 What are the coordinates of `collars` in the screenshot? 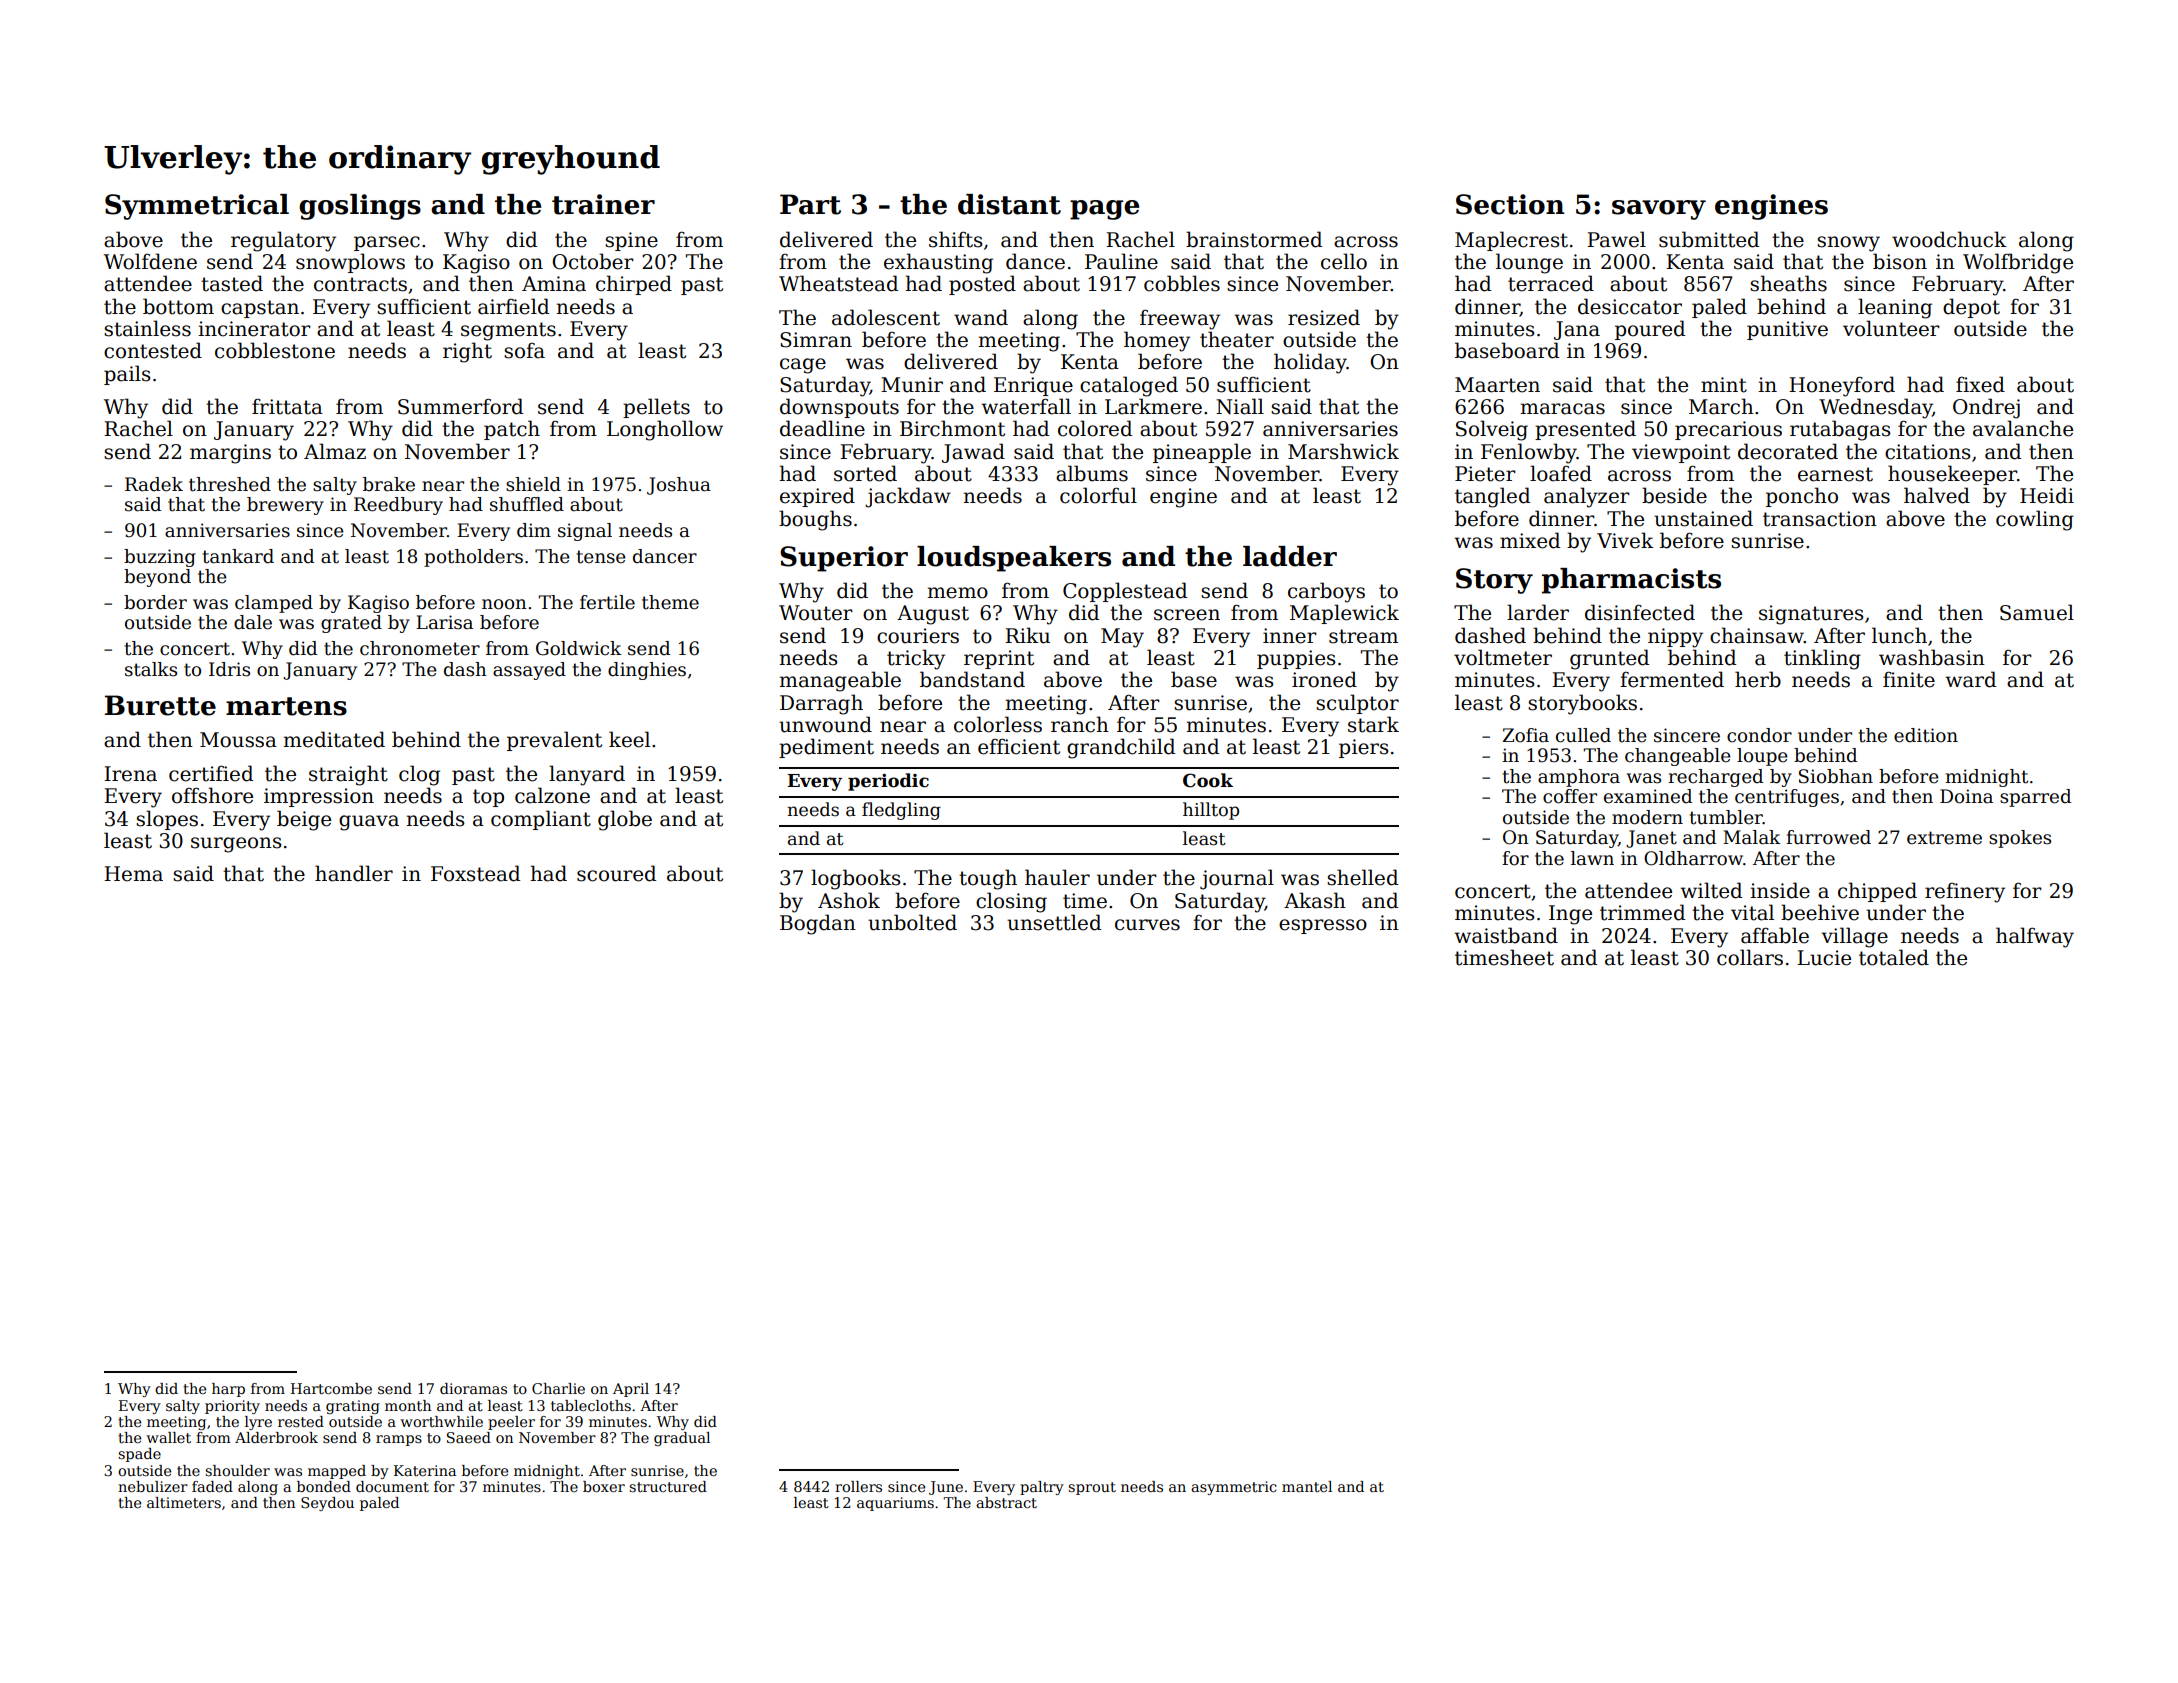 It's located at (1750, 957).
